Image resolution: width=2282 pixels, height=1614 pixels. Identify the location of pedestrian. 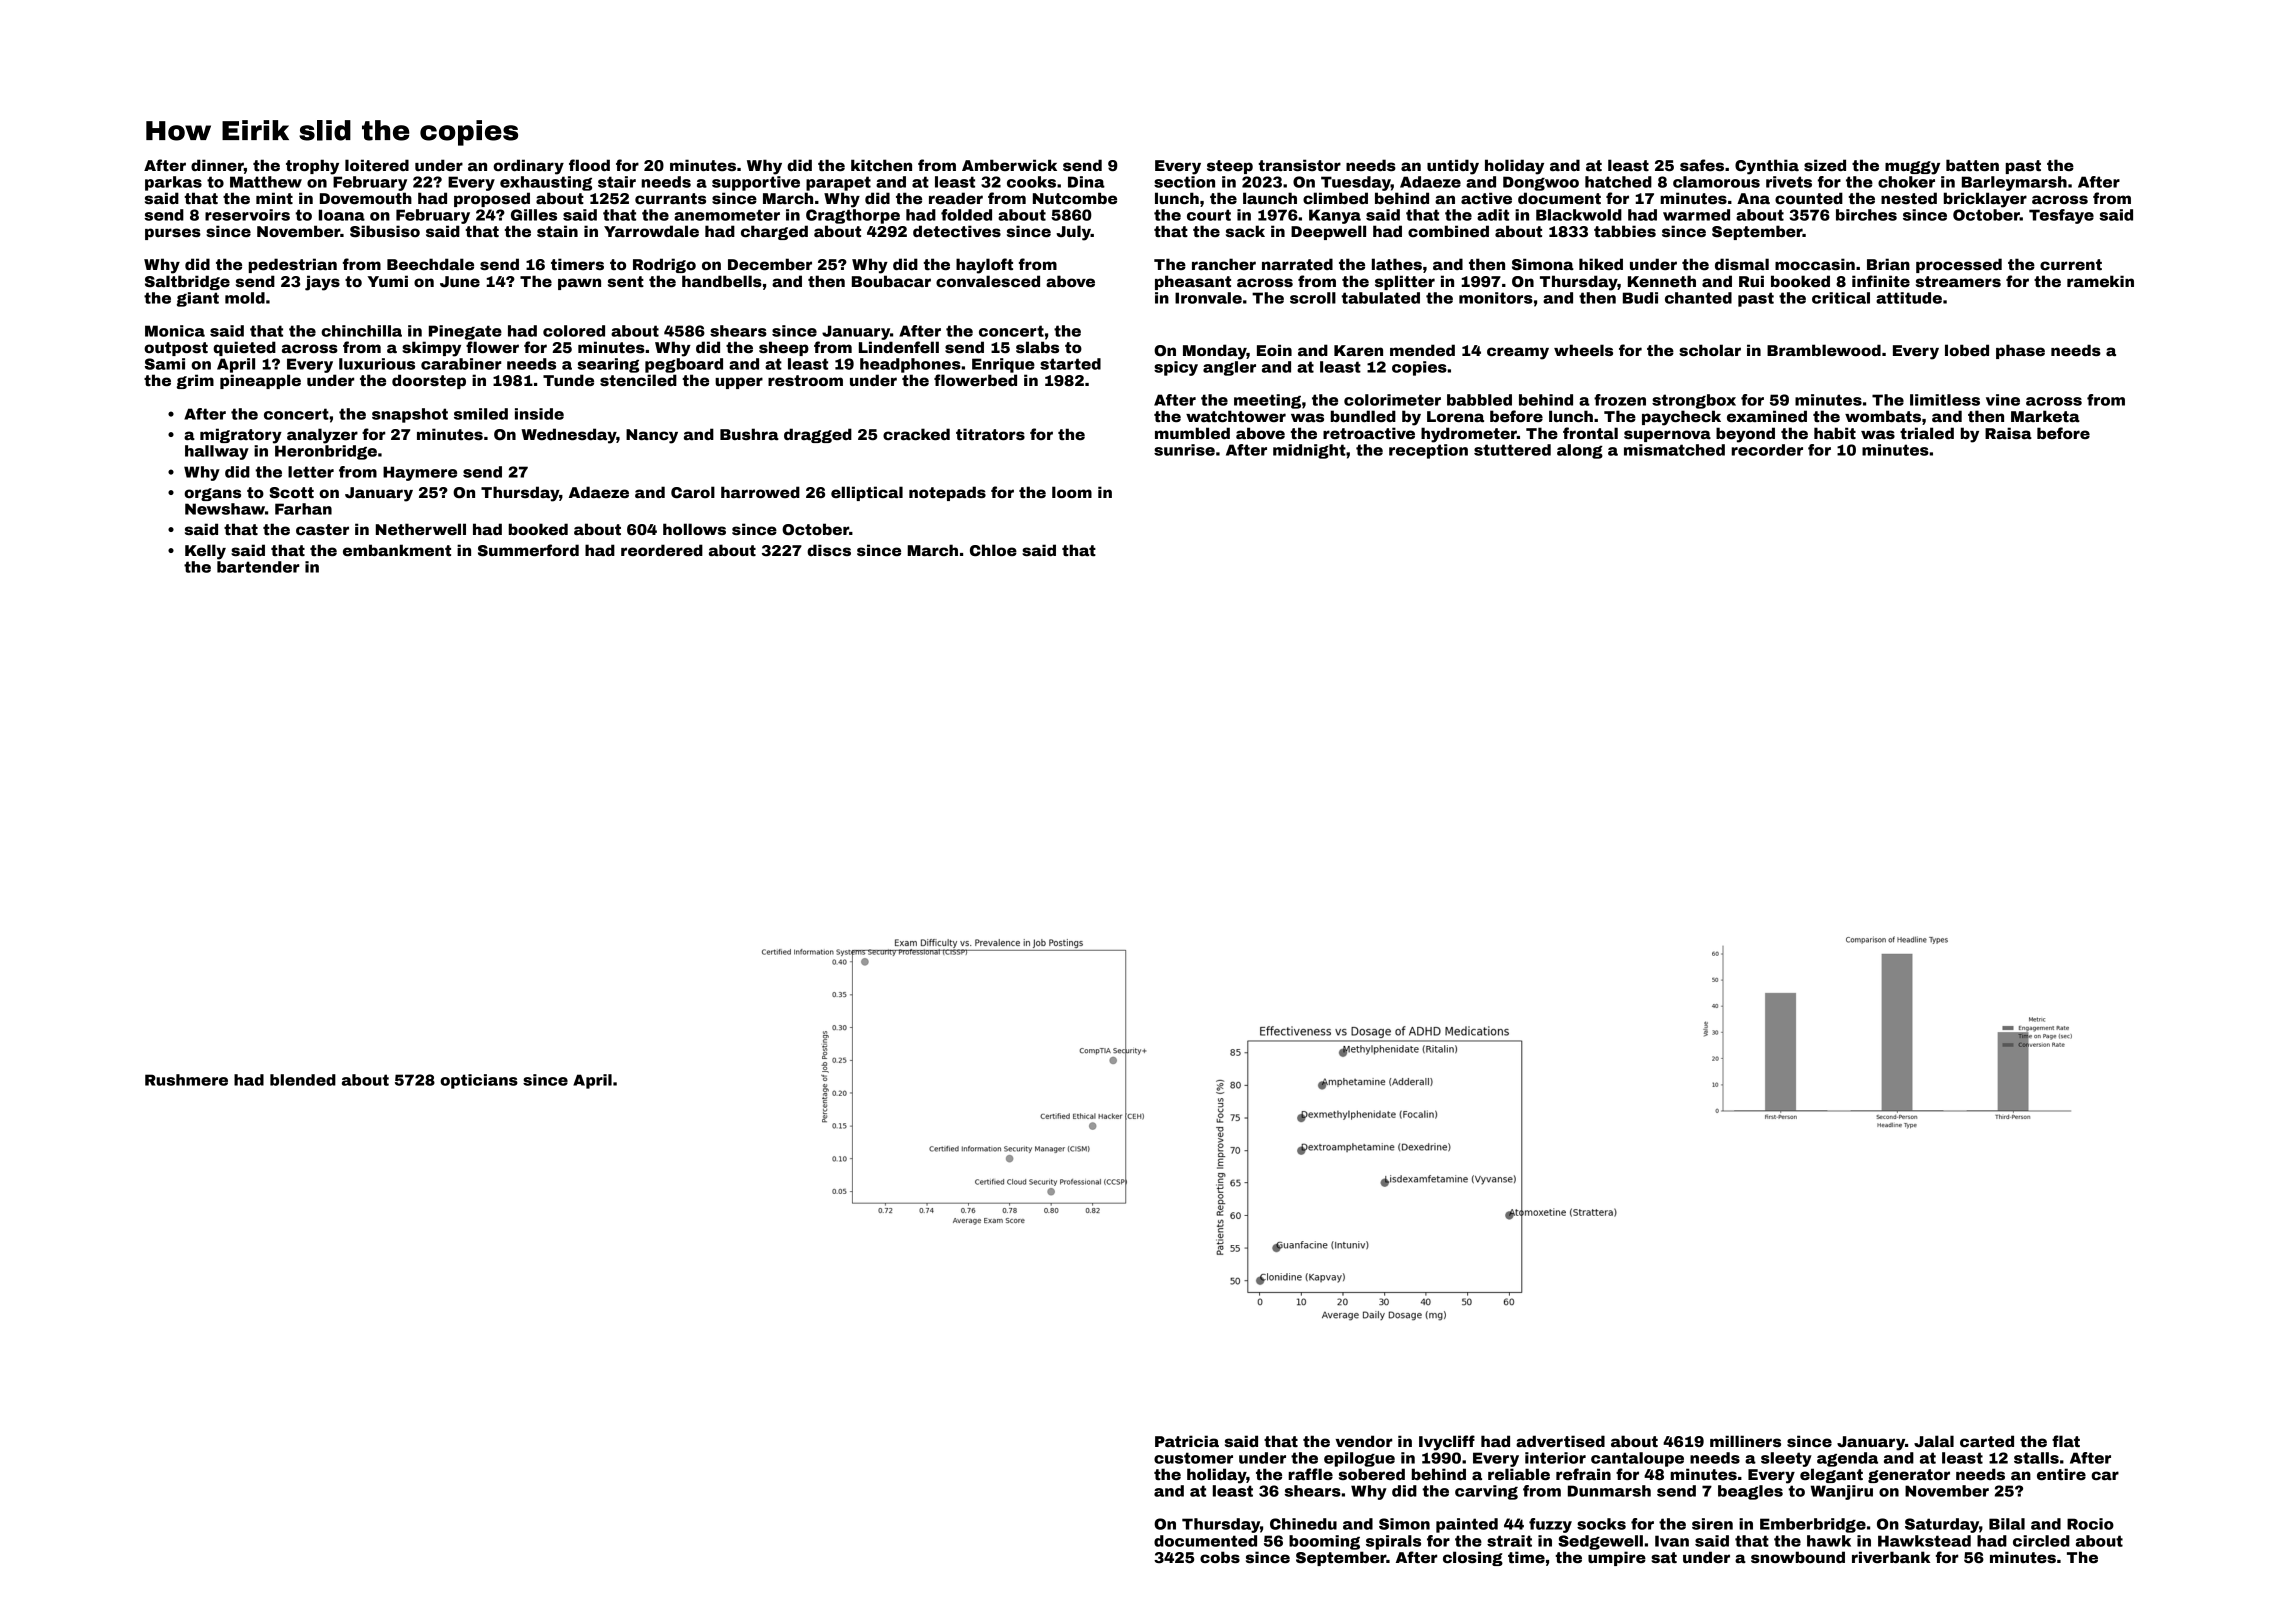
(293, 265).
